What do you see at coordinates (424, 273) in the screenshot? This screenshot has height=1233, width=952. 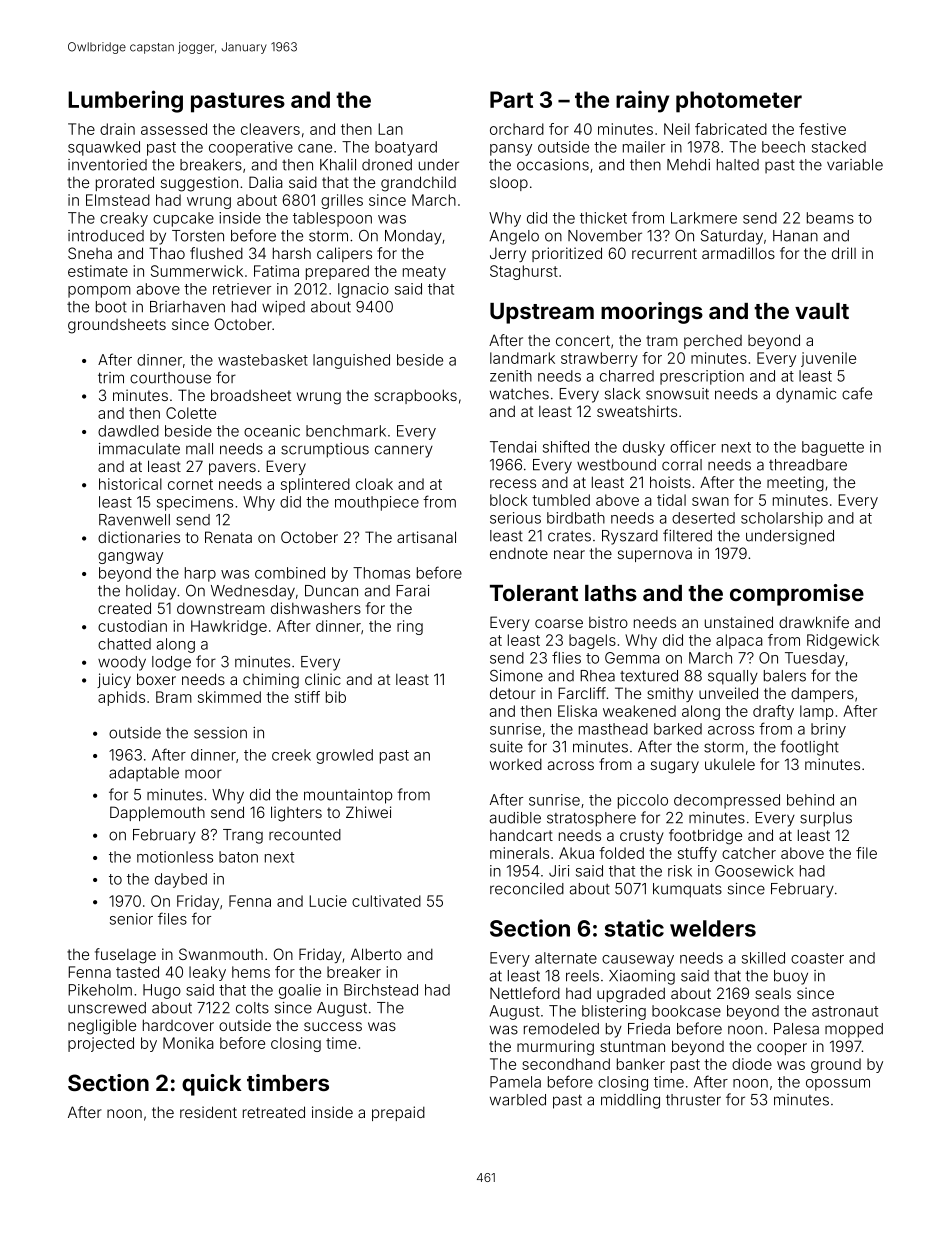 I see `meaty` at bounding box center [424, 273].
